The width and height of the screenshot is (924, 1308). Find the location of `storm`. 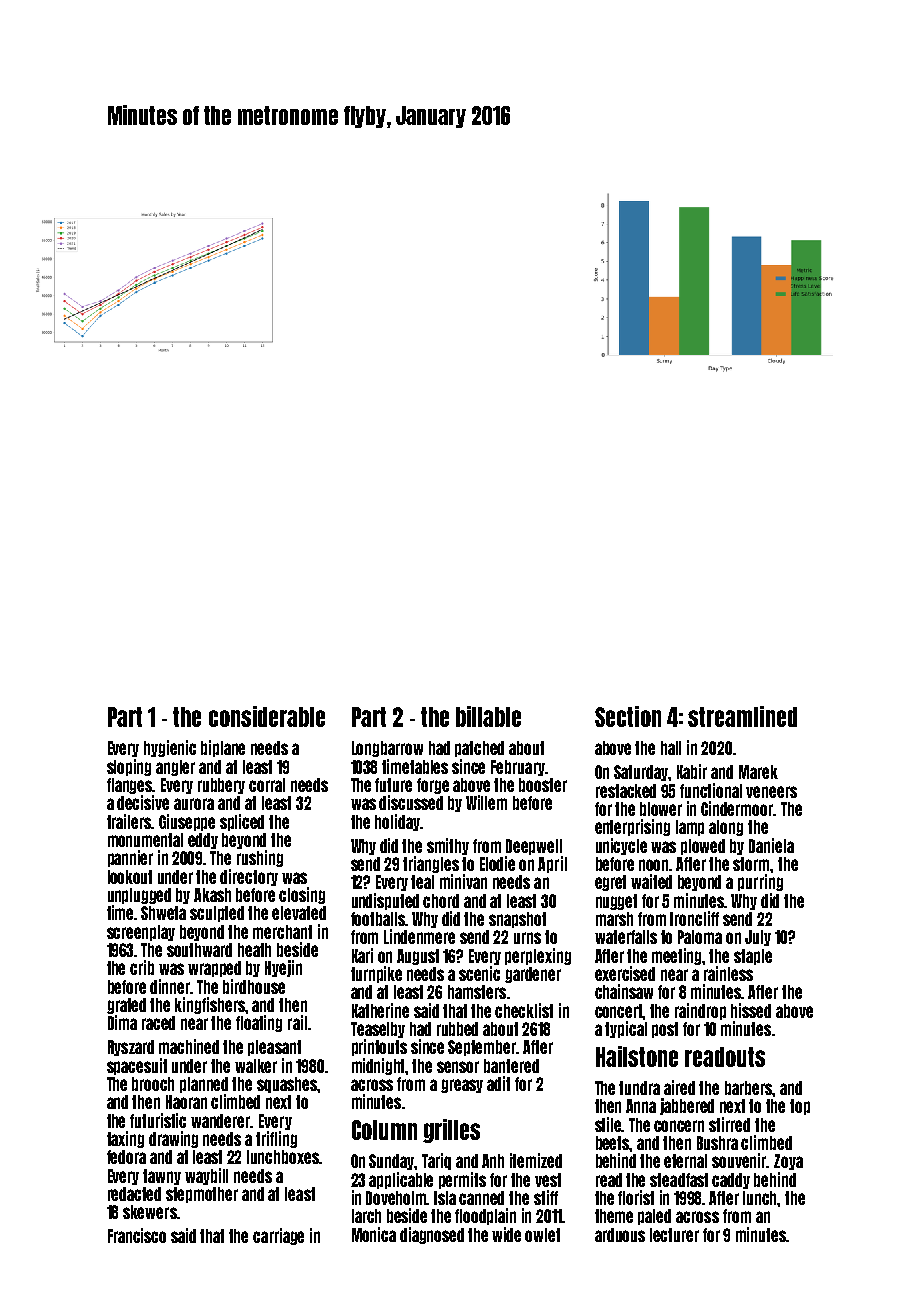

storm is located at coordinates (752, 864).
